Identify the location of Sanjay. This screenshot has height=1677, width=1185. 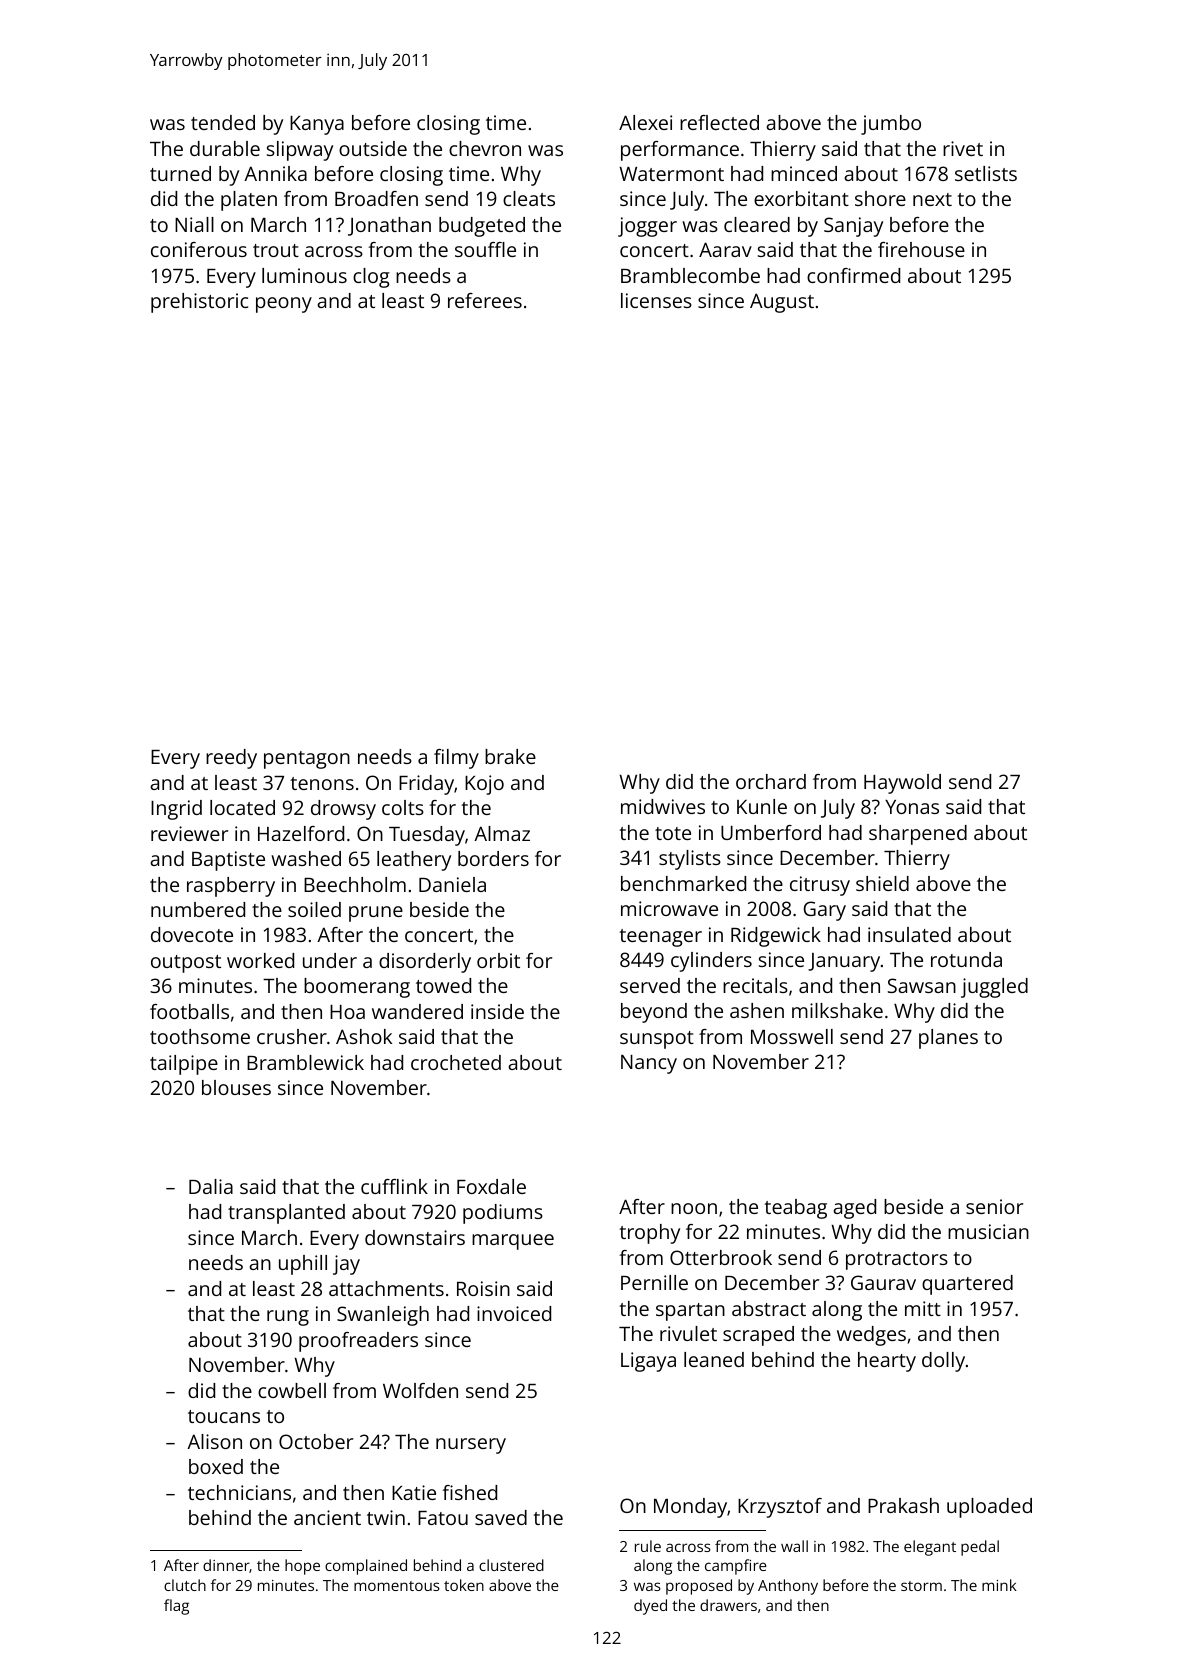
(853, 227).
